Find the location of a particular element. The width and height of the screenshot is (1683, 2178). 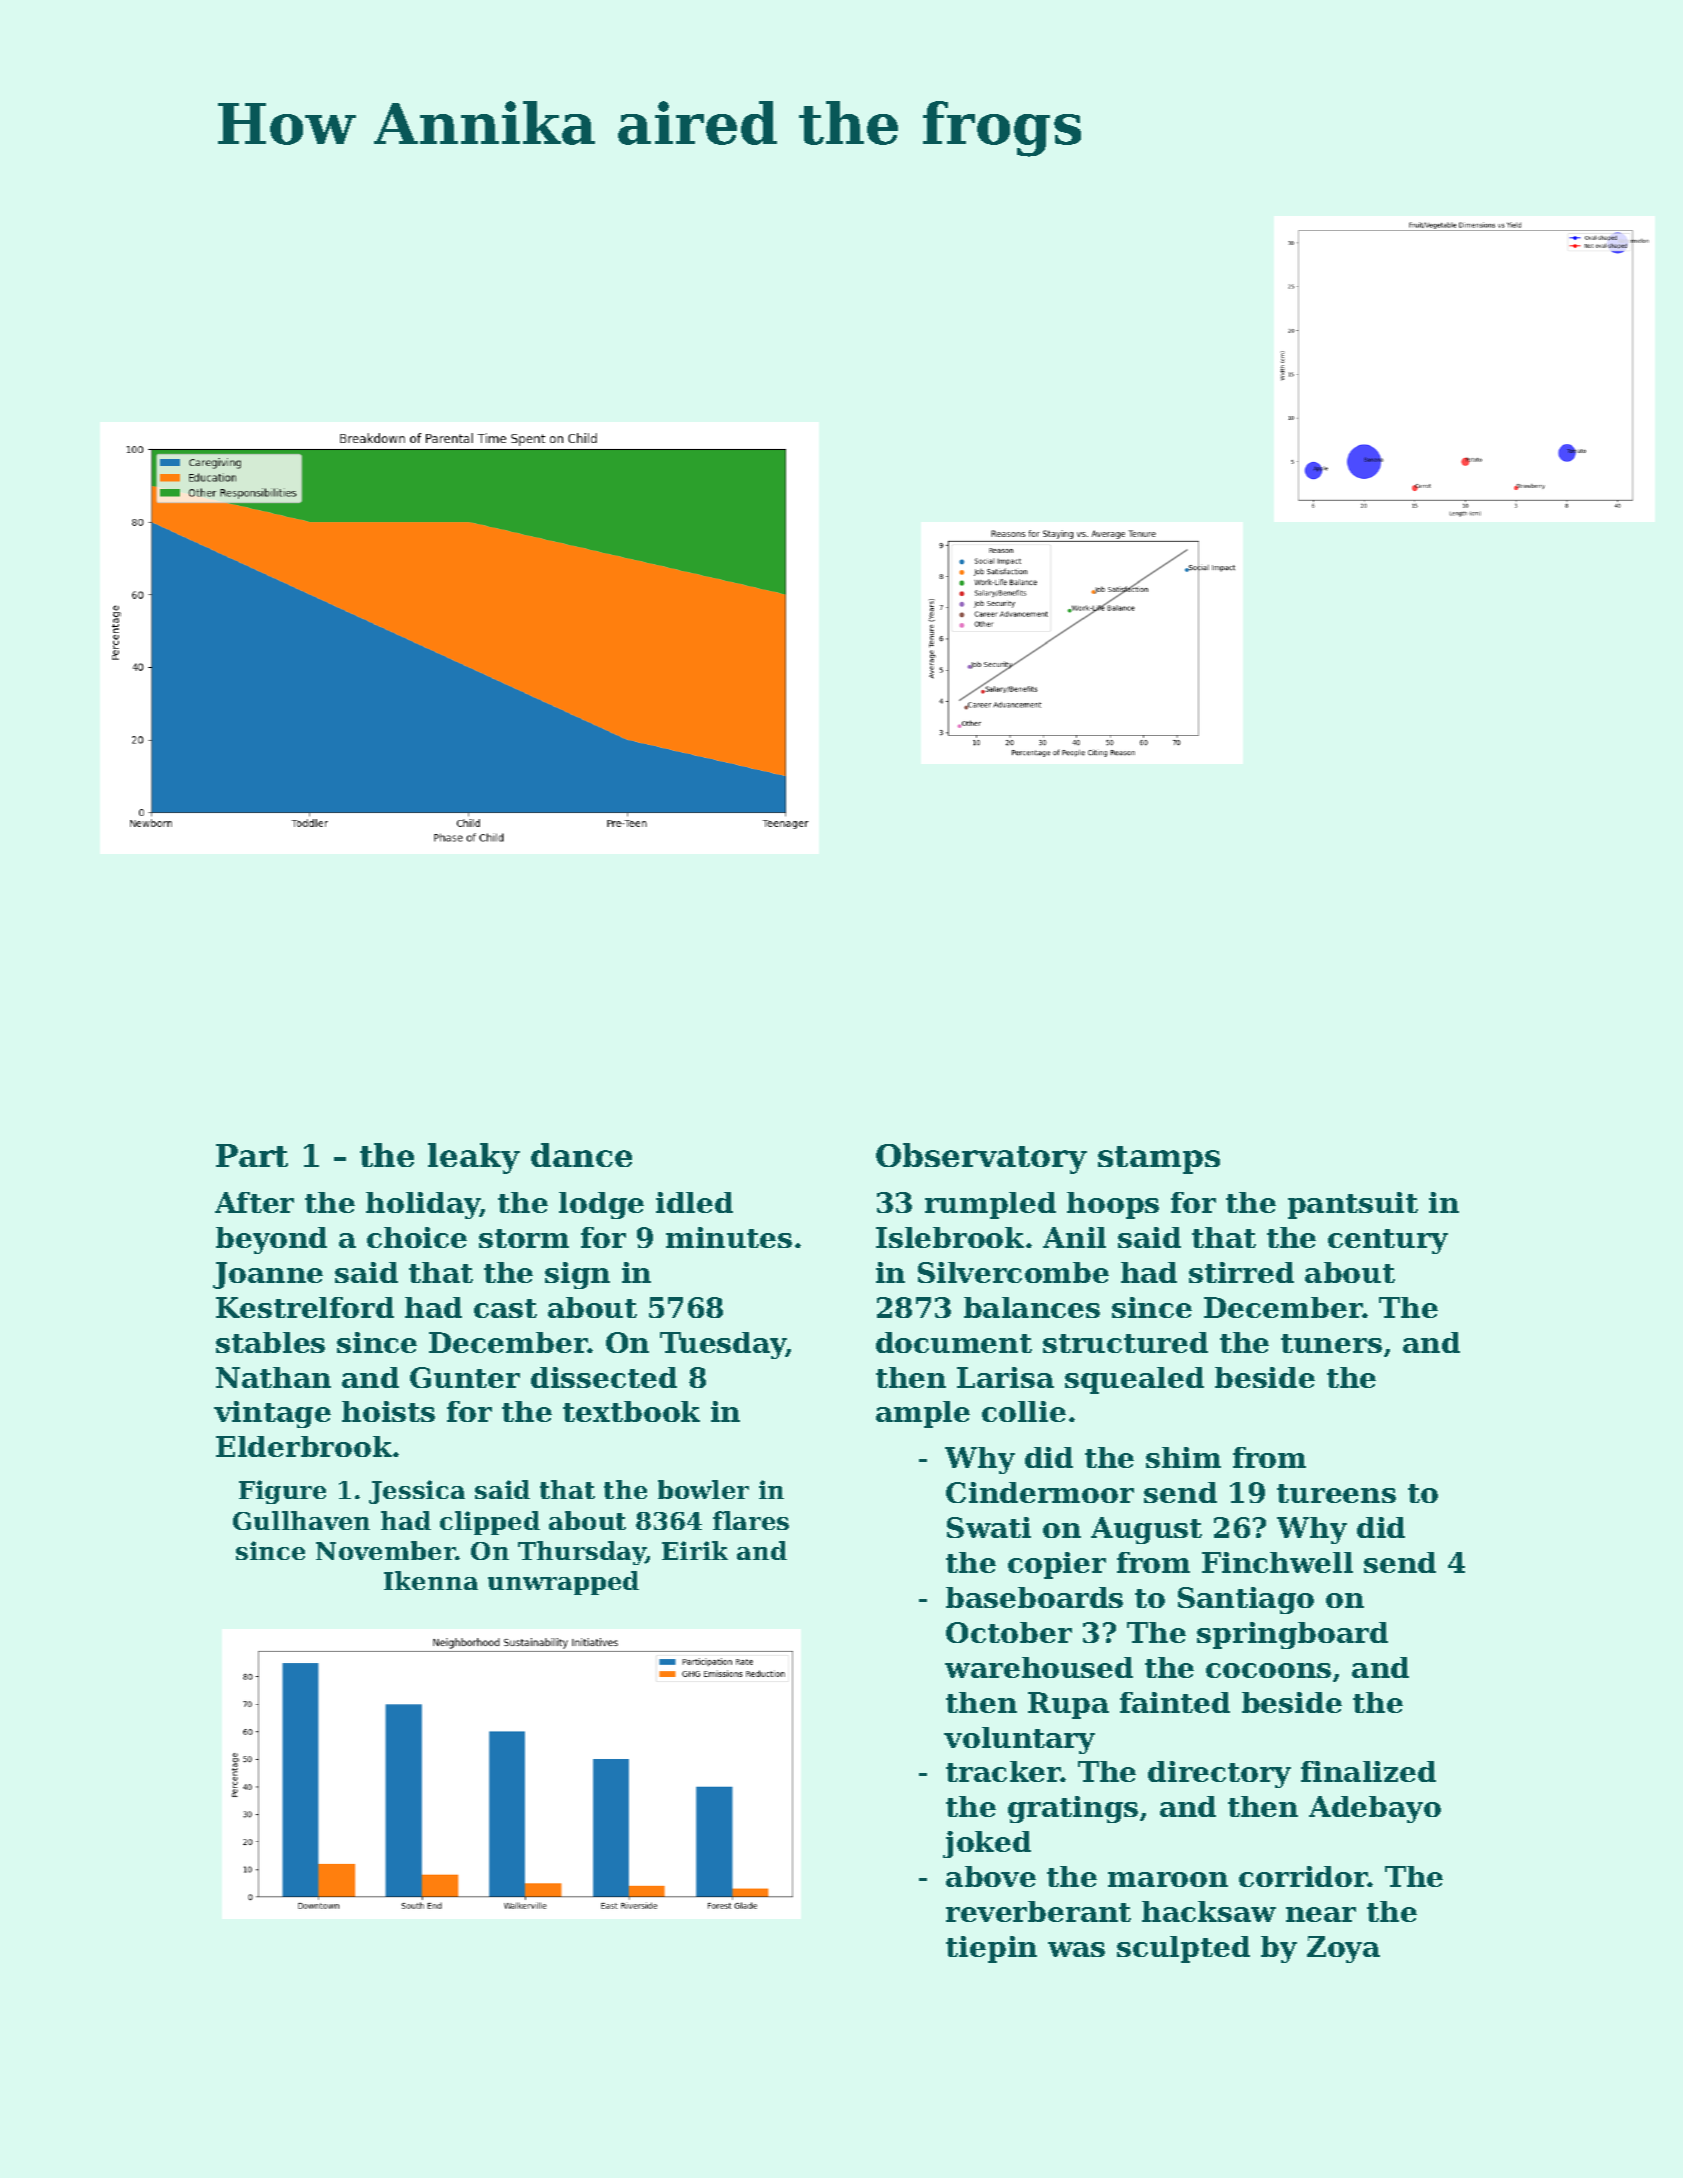

Islebrook is located at coordinates (950, 1237).
